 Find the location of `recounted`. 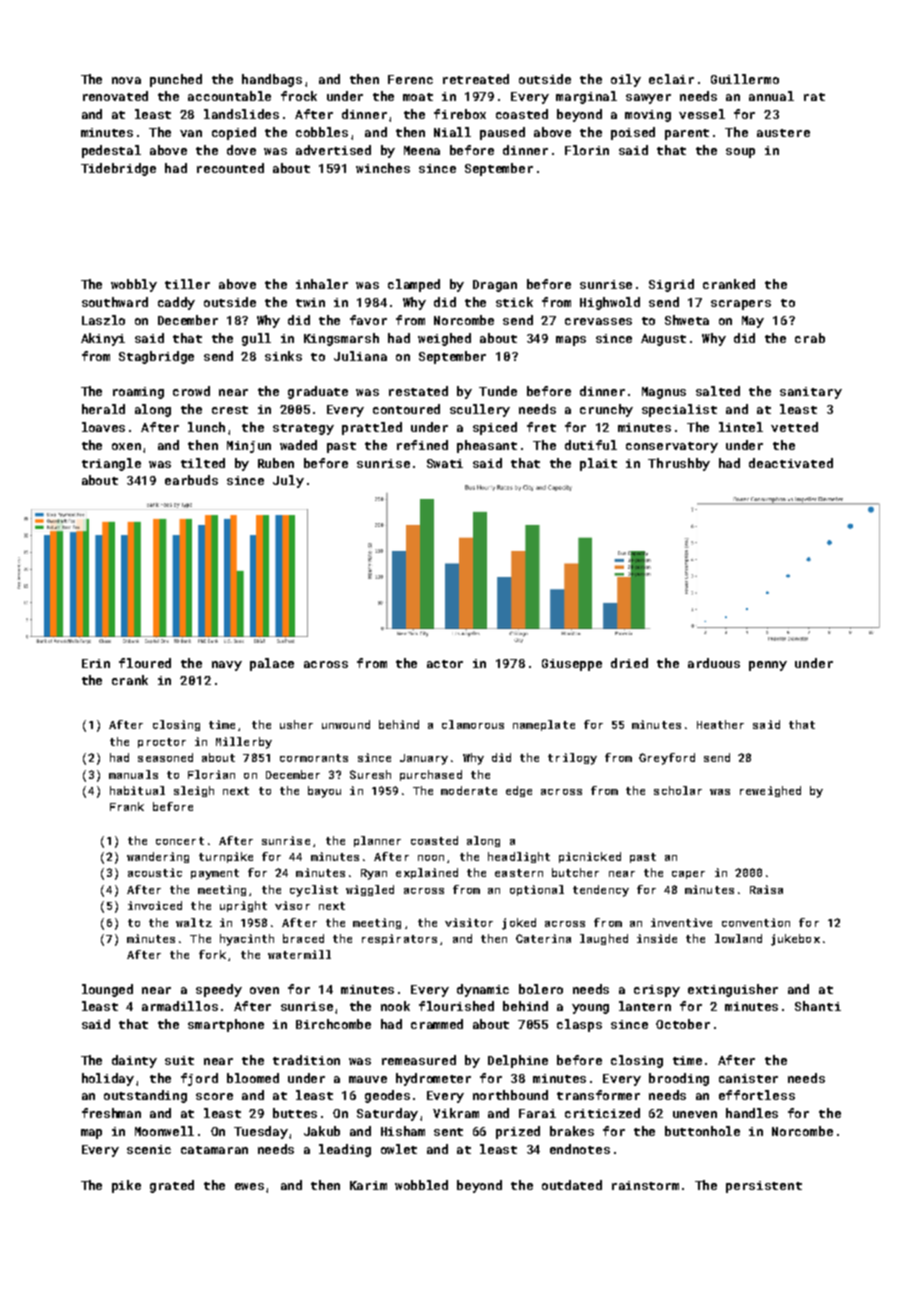

recounted is located at coordinates (230, 168).
